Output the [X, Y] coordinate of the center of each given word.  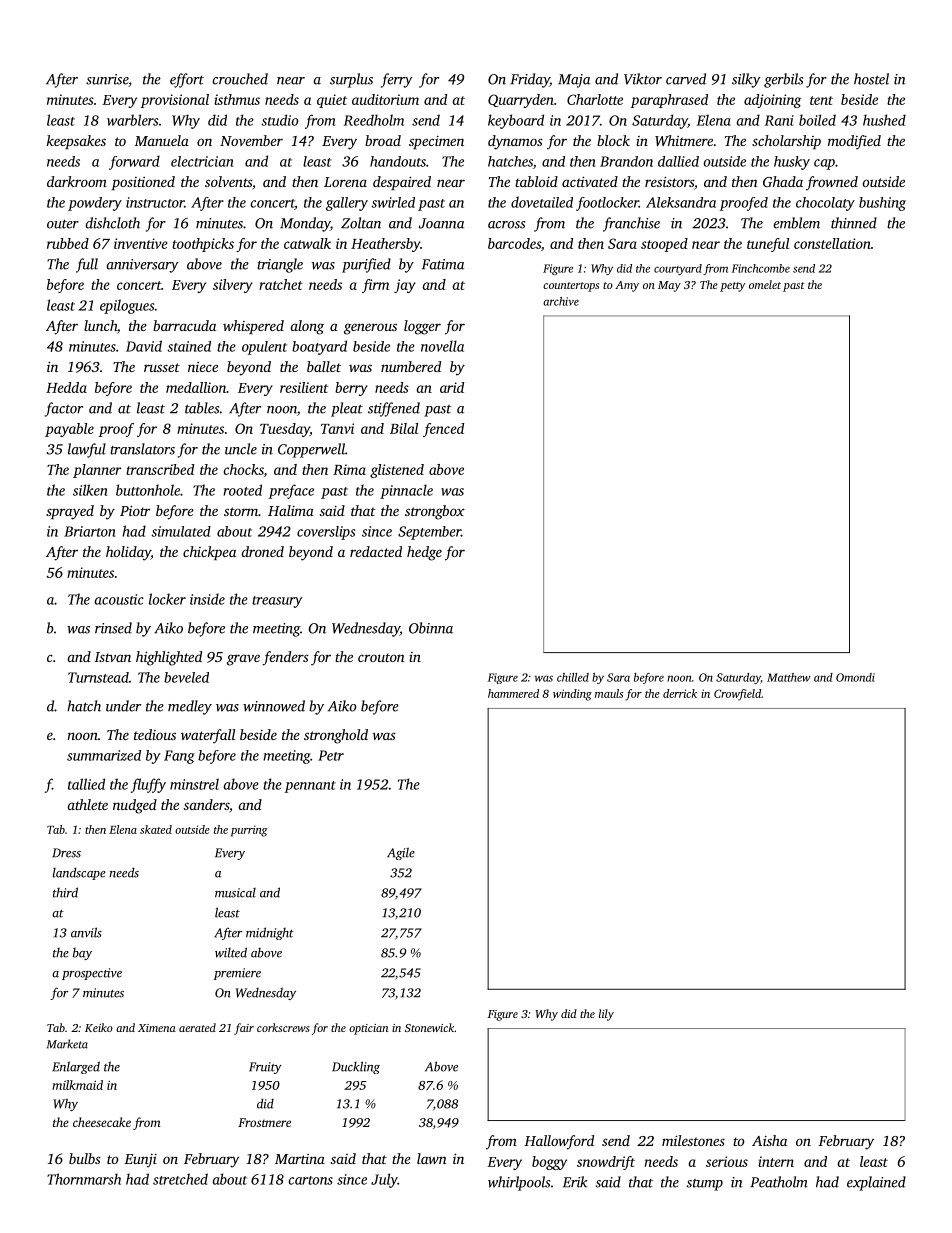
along [307, 327]
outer [63, 224]
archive [561, 301]
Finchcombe [761, 268]
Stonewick [429, 1027]
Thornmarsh [84, 1179]
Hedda [66, 387]
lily [606, 1015]
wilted [231, 952]
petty [732, 287]
